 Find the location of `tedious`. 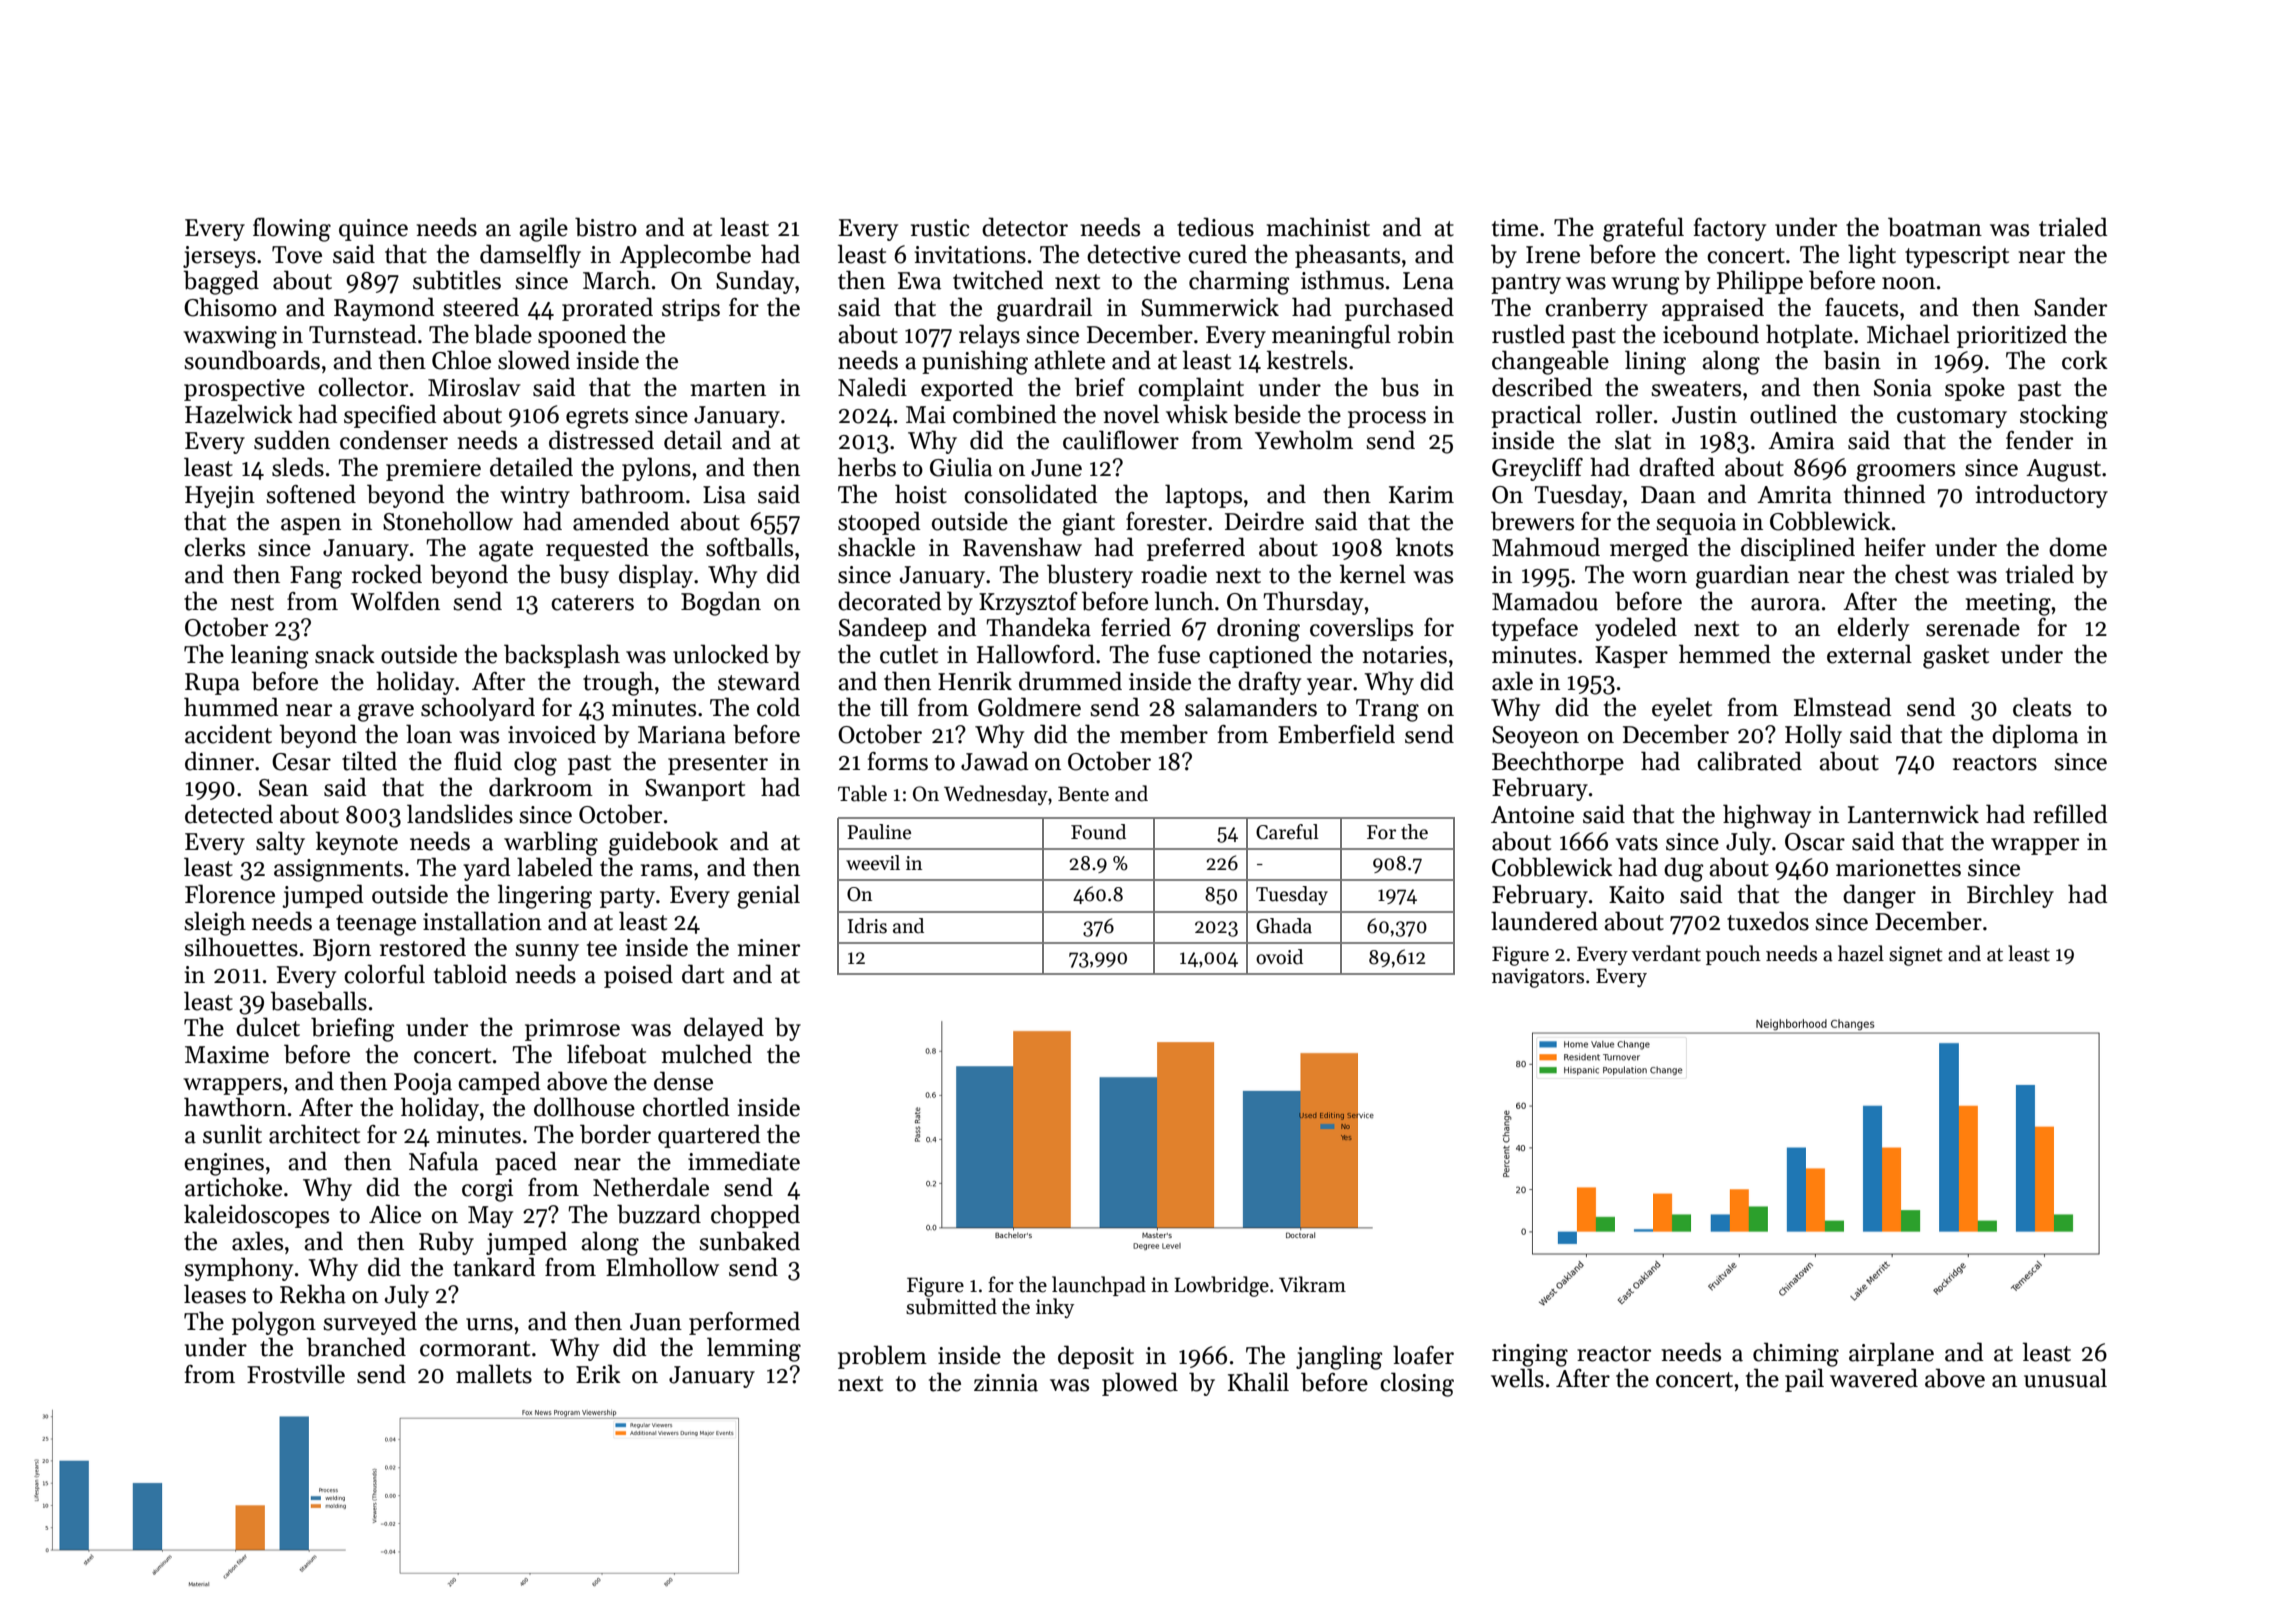

tedious is located at coordinates (1215, 227).
